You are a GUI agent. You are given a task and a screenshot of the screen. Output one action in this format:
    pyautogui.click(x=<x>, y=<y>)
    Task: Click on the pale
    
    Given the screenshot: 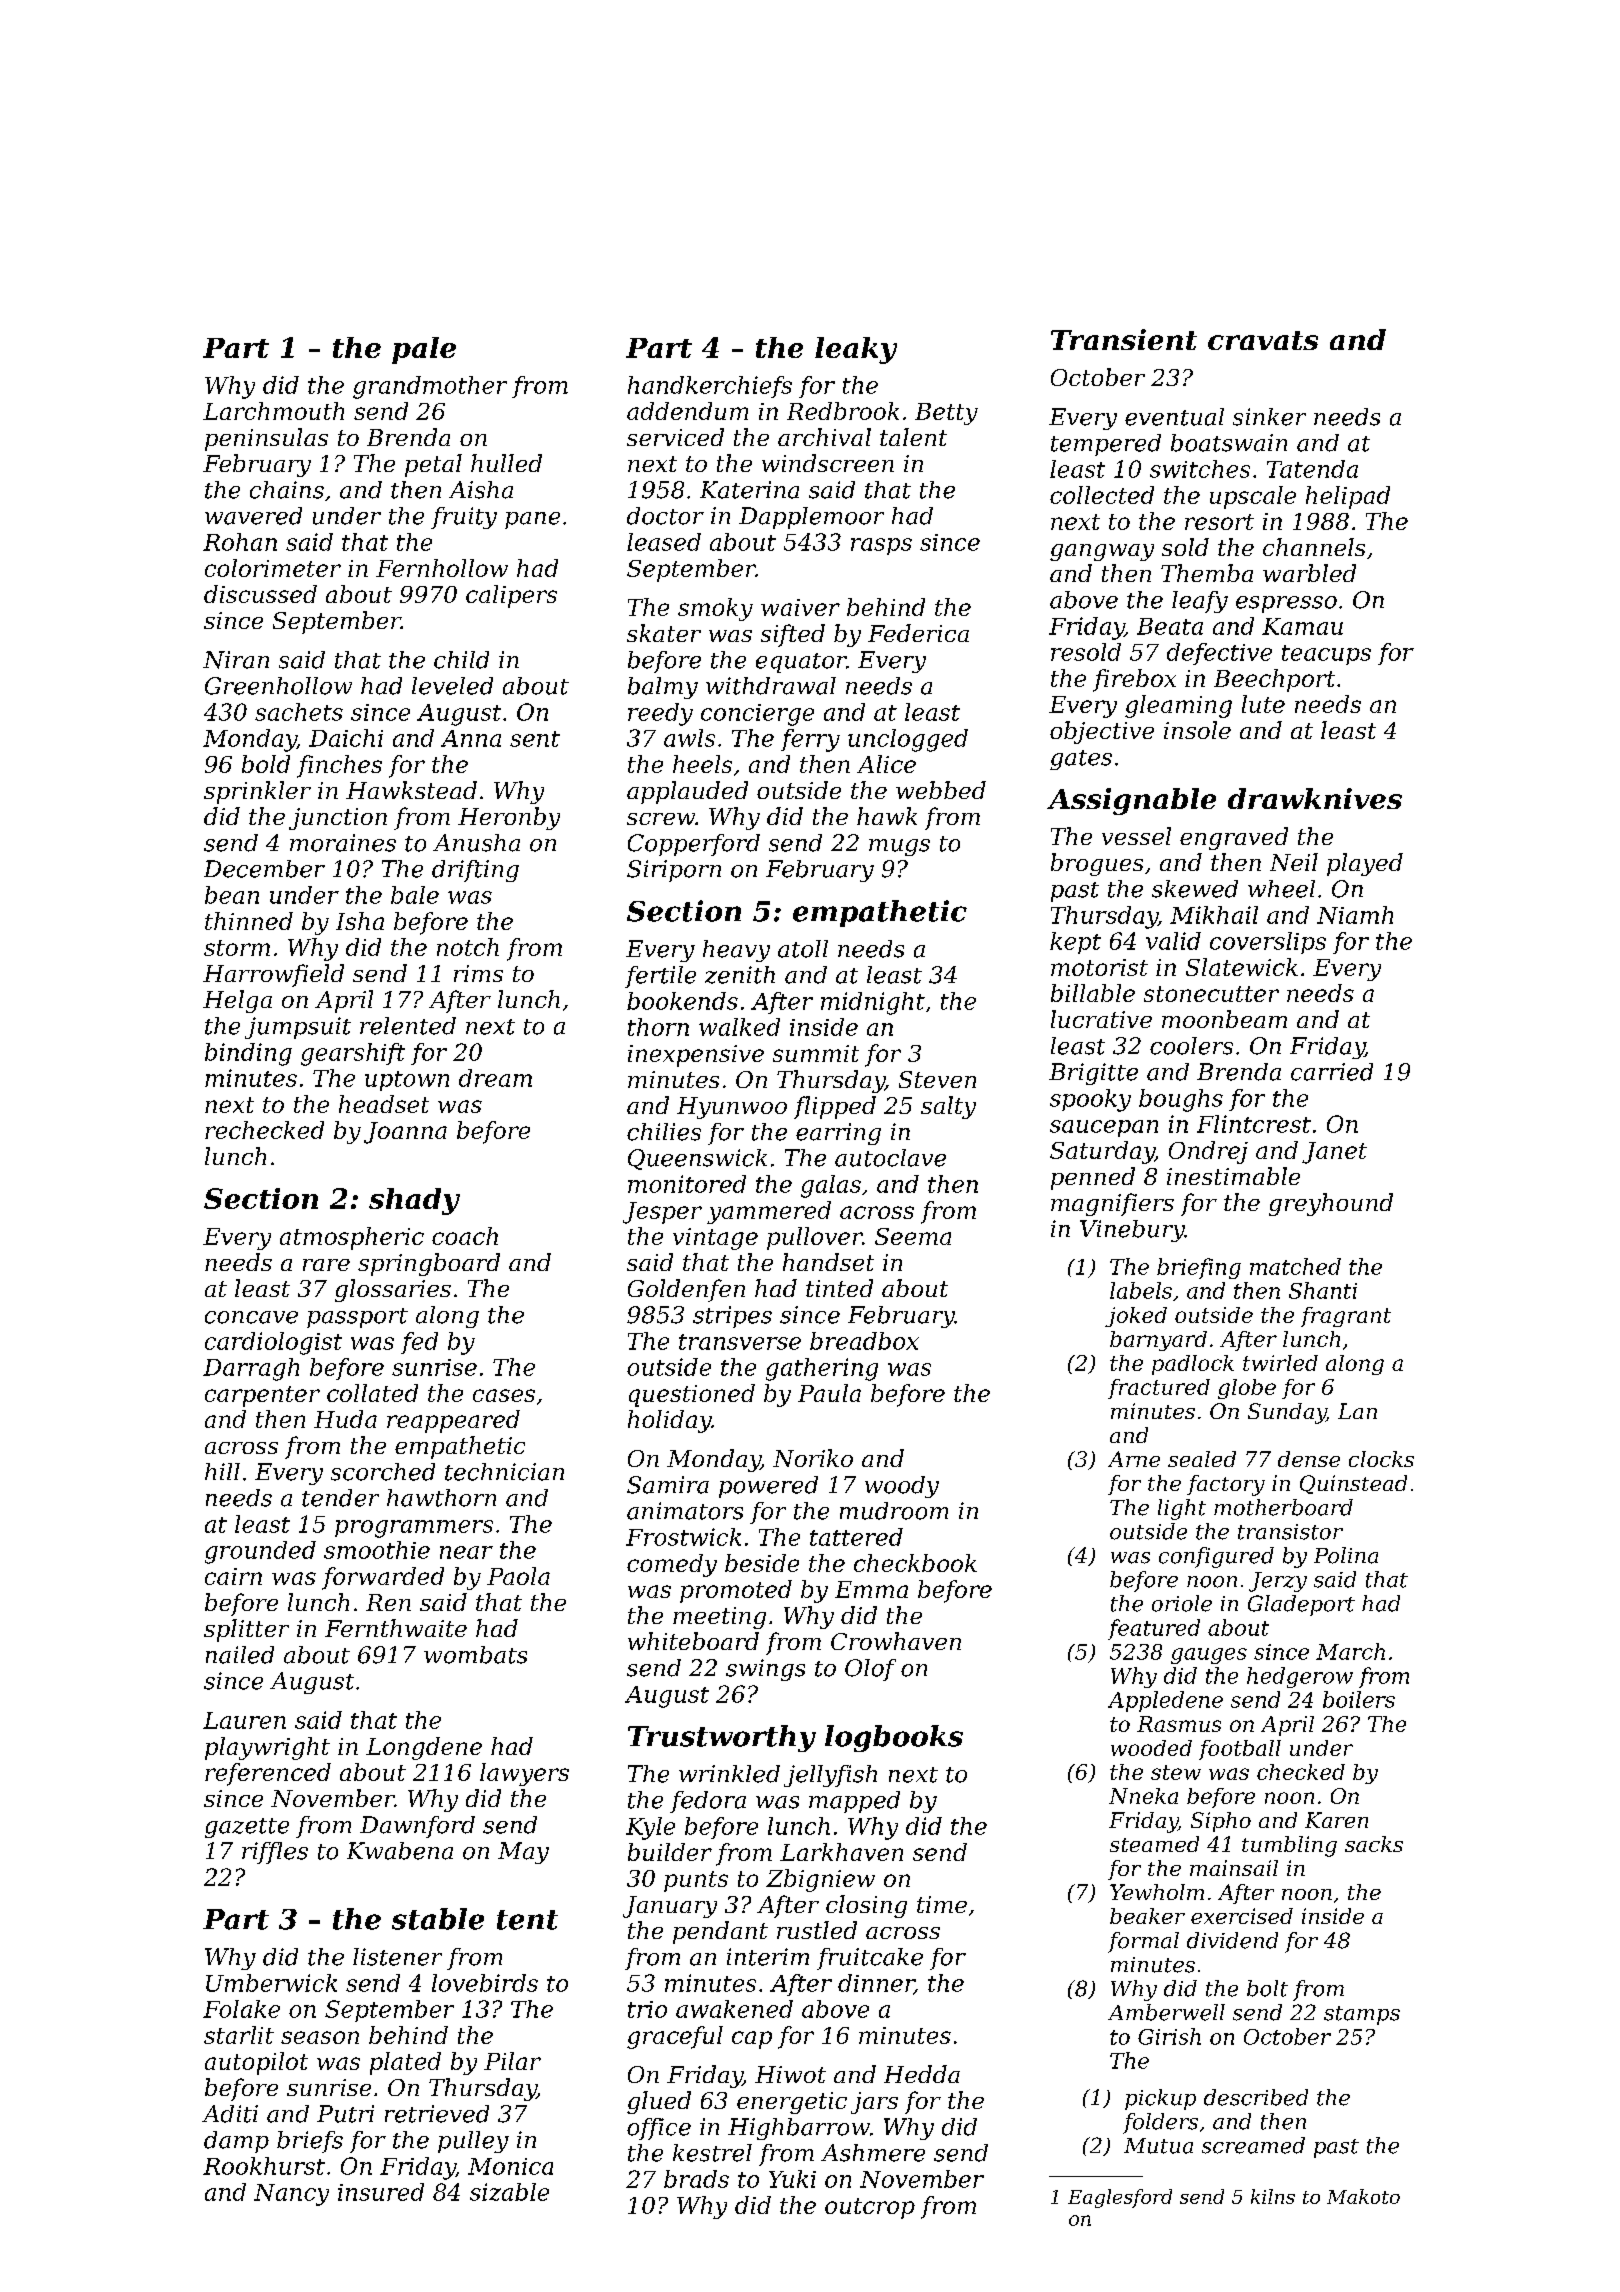 What is the action you would take?
    pyautogui.click(x=424, y=350)
